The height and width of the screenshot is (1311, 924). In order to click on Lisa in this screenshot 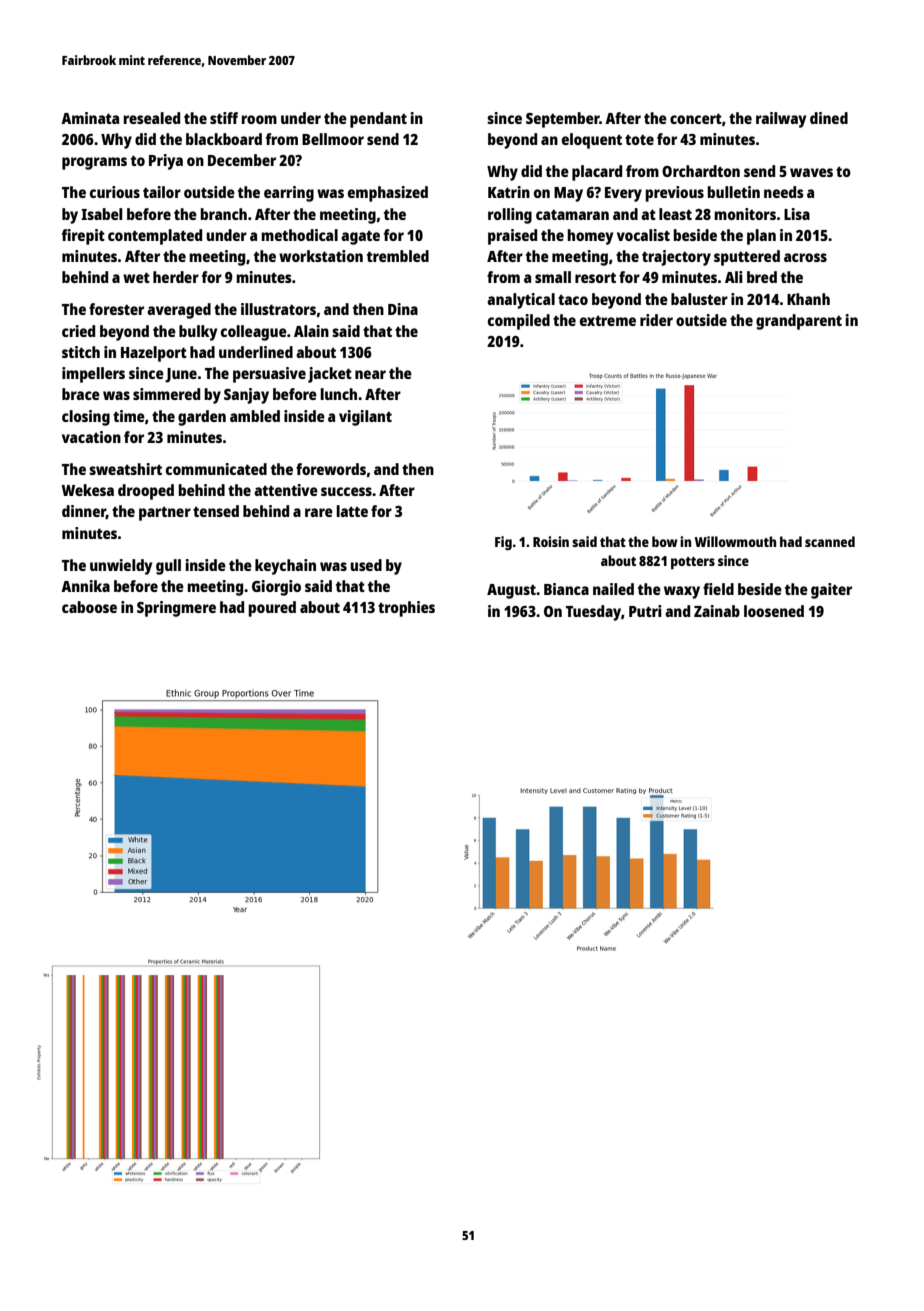, I will do `click(797, 214)`.
